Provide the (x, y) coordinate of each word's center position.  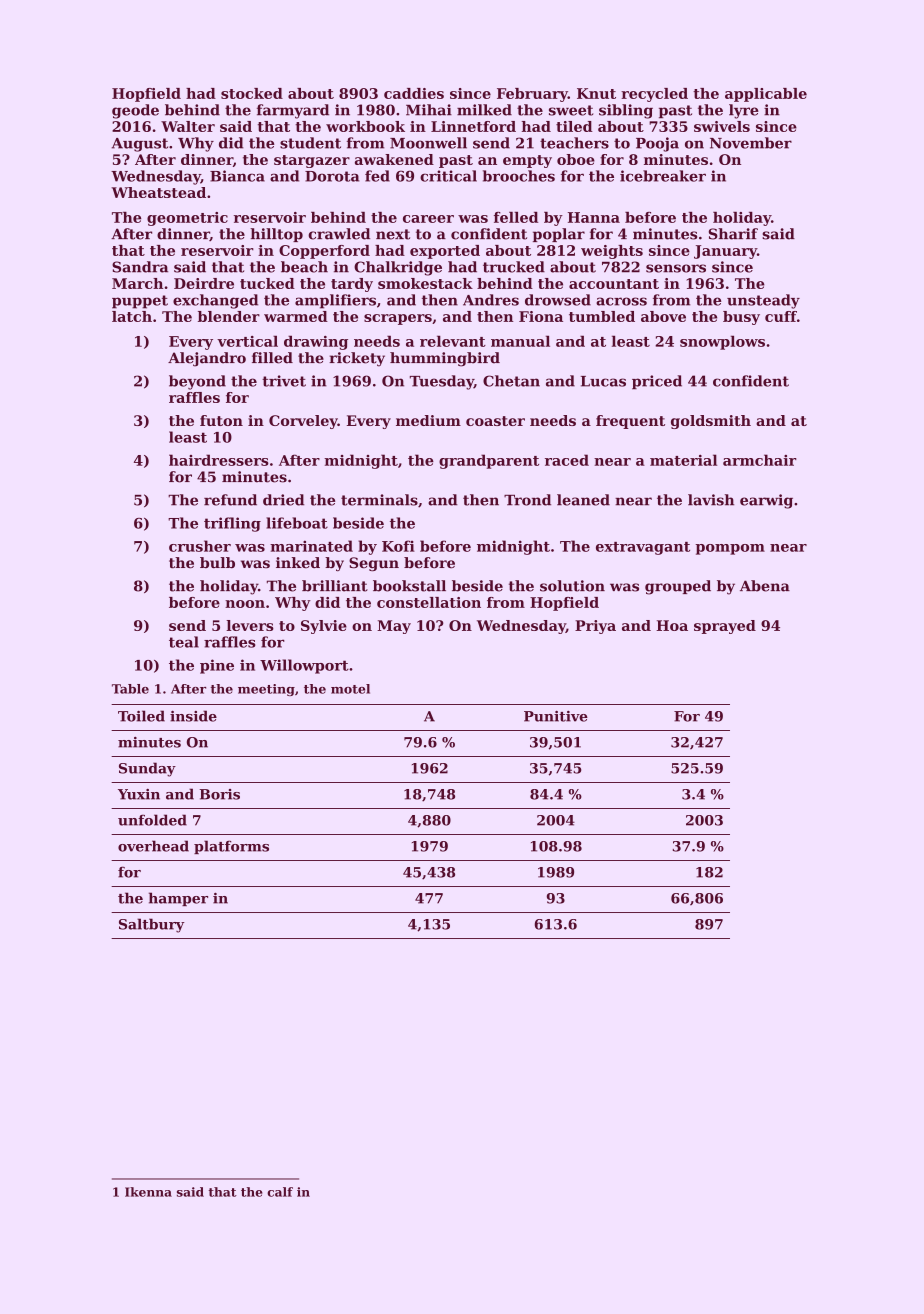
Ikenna (148, 1192)
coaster (495, 421)
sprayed (725, 627)
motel (350, 689)
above (663, 316)
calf (280, 1192)
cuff (781, 316)
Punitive (556, 716)
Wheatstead (158, 192)
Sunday (147, 769)
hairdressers (219, 460)
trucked (514, 267)
